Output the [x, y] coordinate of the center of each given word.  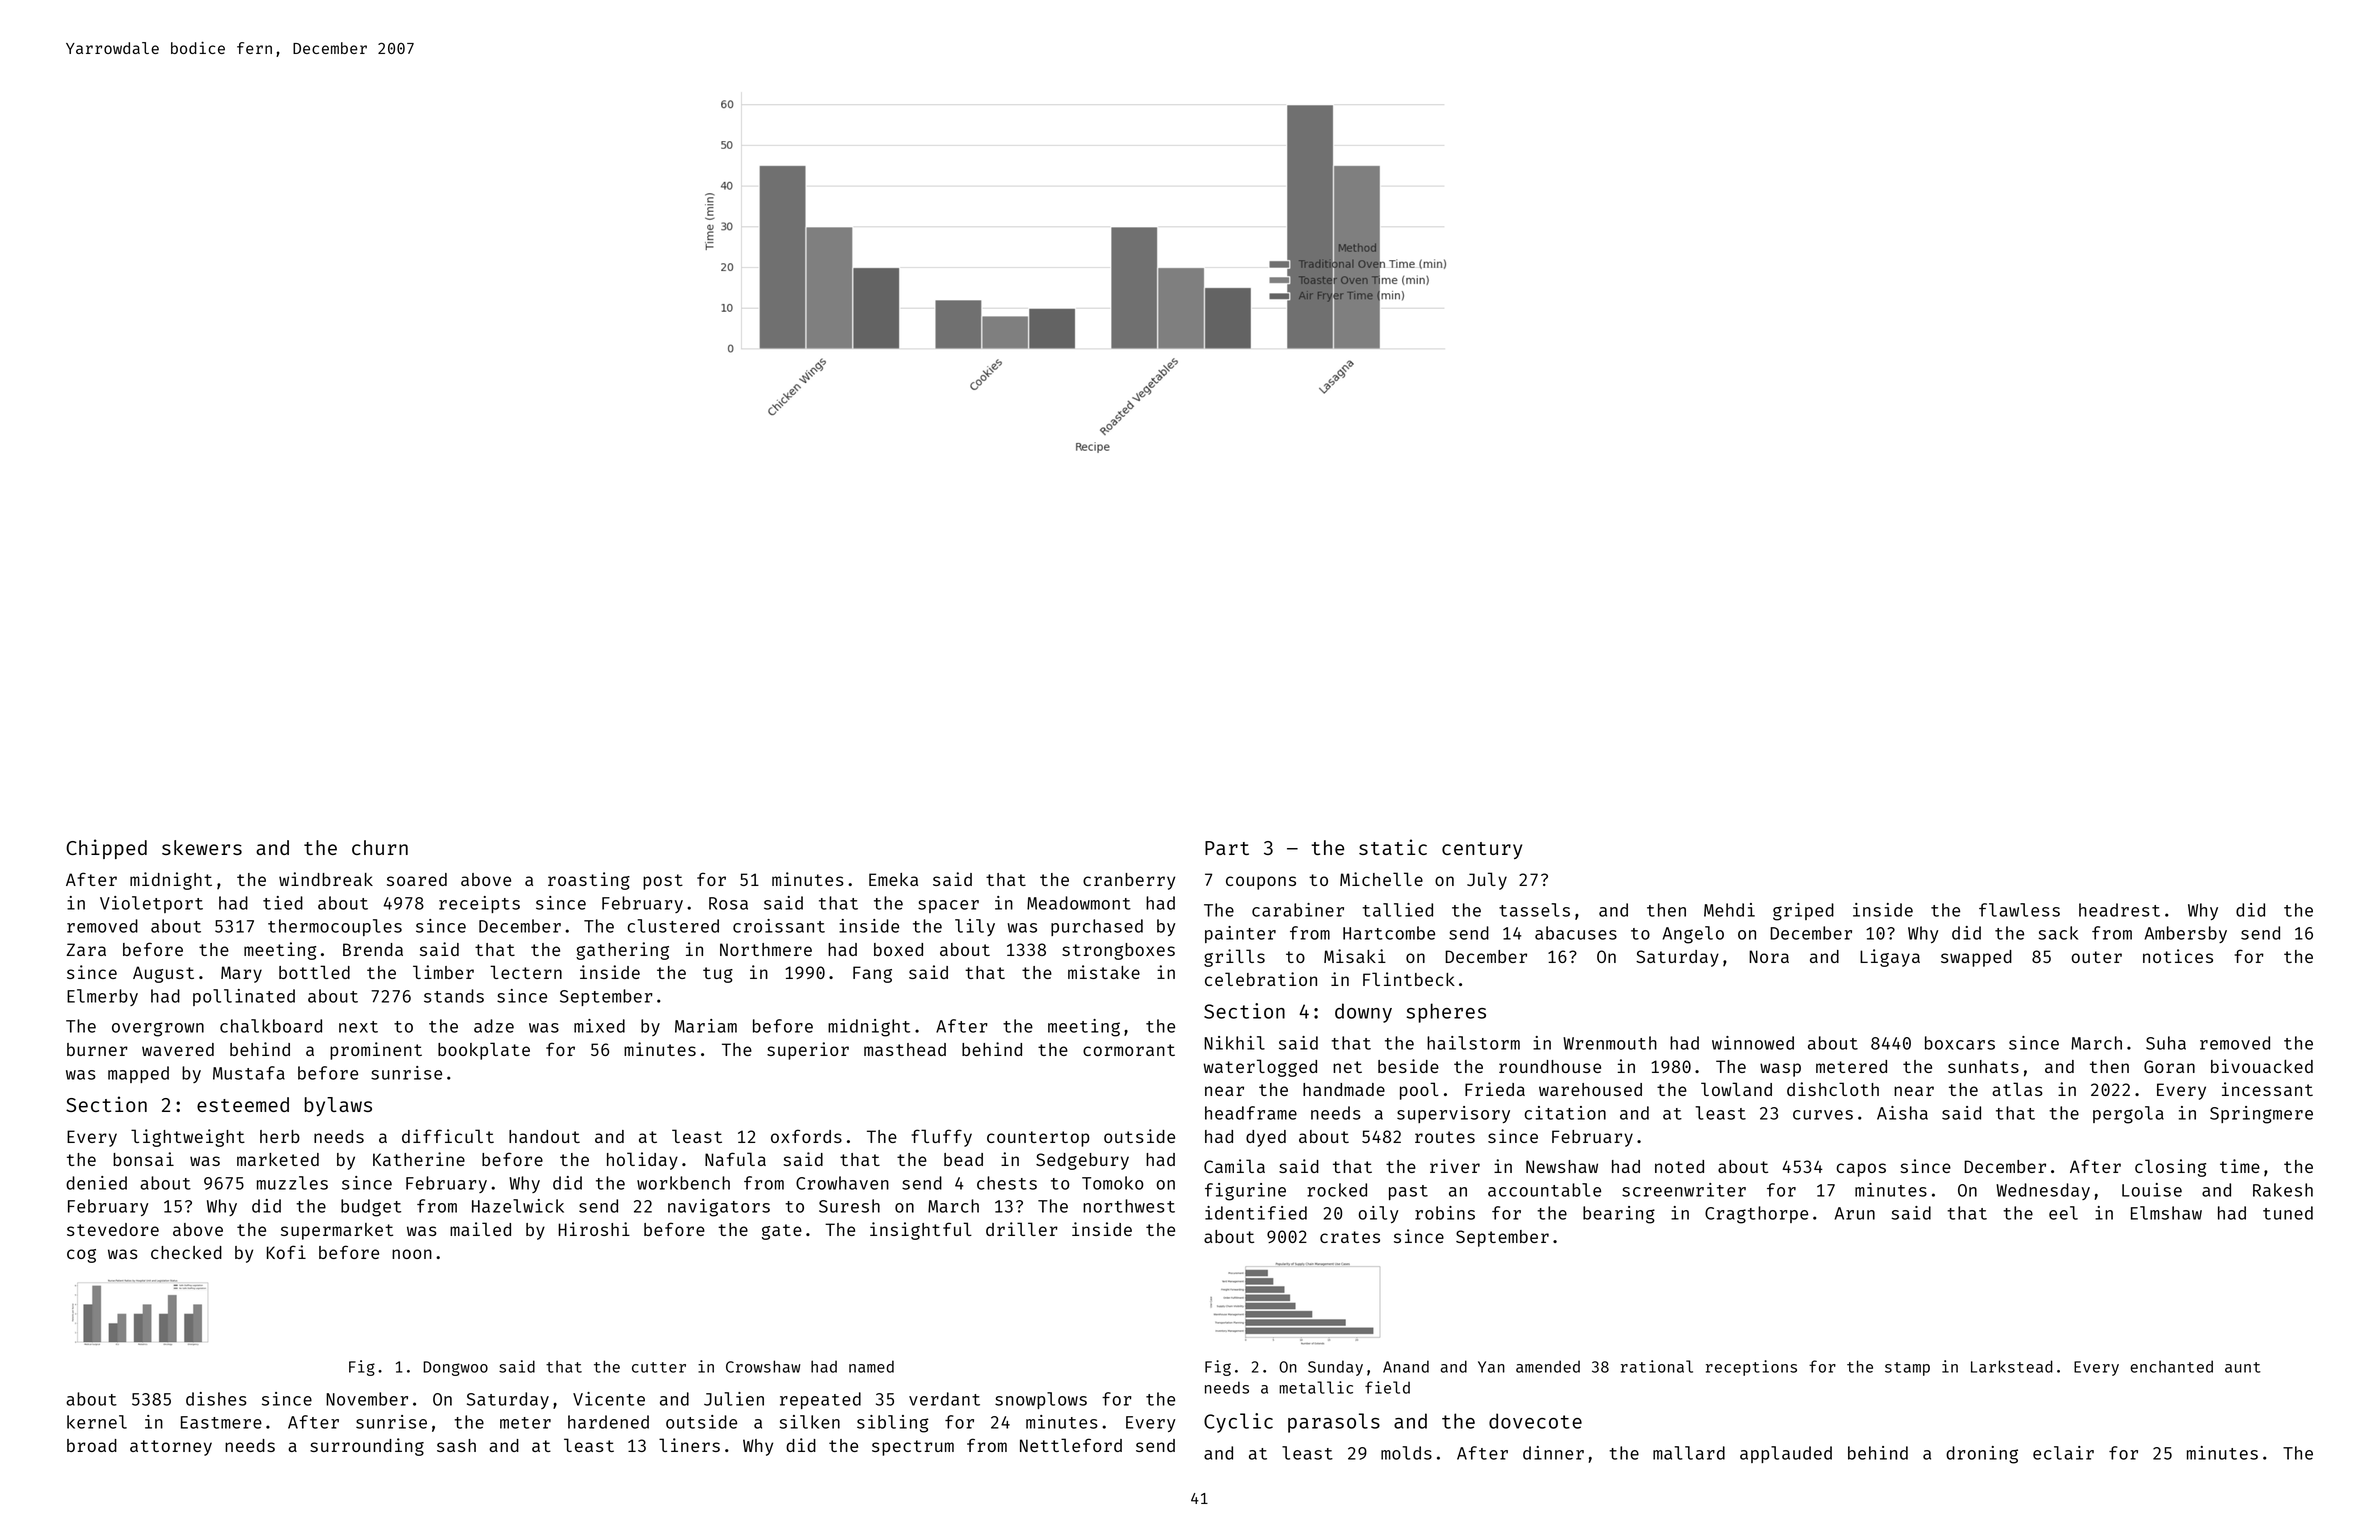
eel [2063, 1213]
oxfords [806, 1136]
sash [456, 1445]
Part [1227, 848]
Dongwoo [455, 1368]
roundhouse [1550, 1066]
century [1482, 850]
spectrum [913, 1448]
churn [380, 847]
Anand [1406, 1366]
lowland [1736, 1089]
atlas [2017, 1089]
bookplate [484, 1051]
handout [544, 1136]
